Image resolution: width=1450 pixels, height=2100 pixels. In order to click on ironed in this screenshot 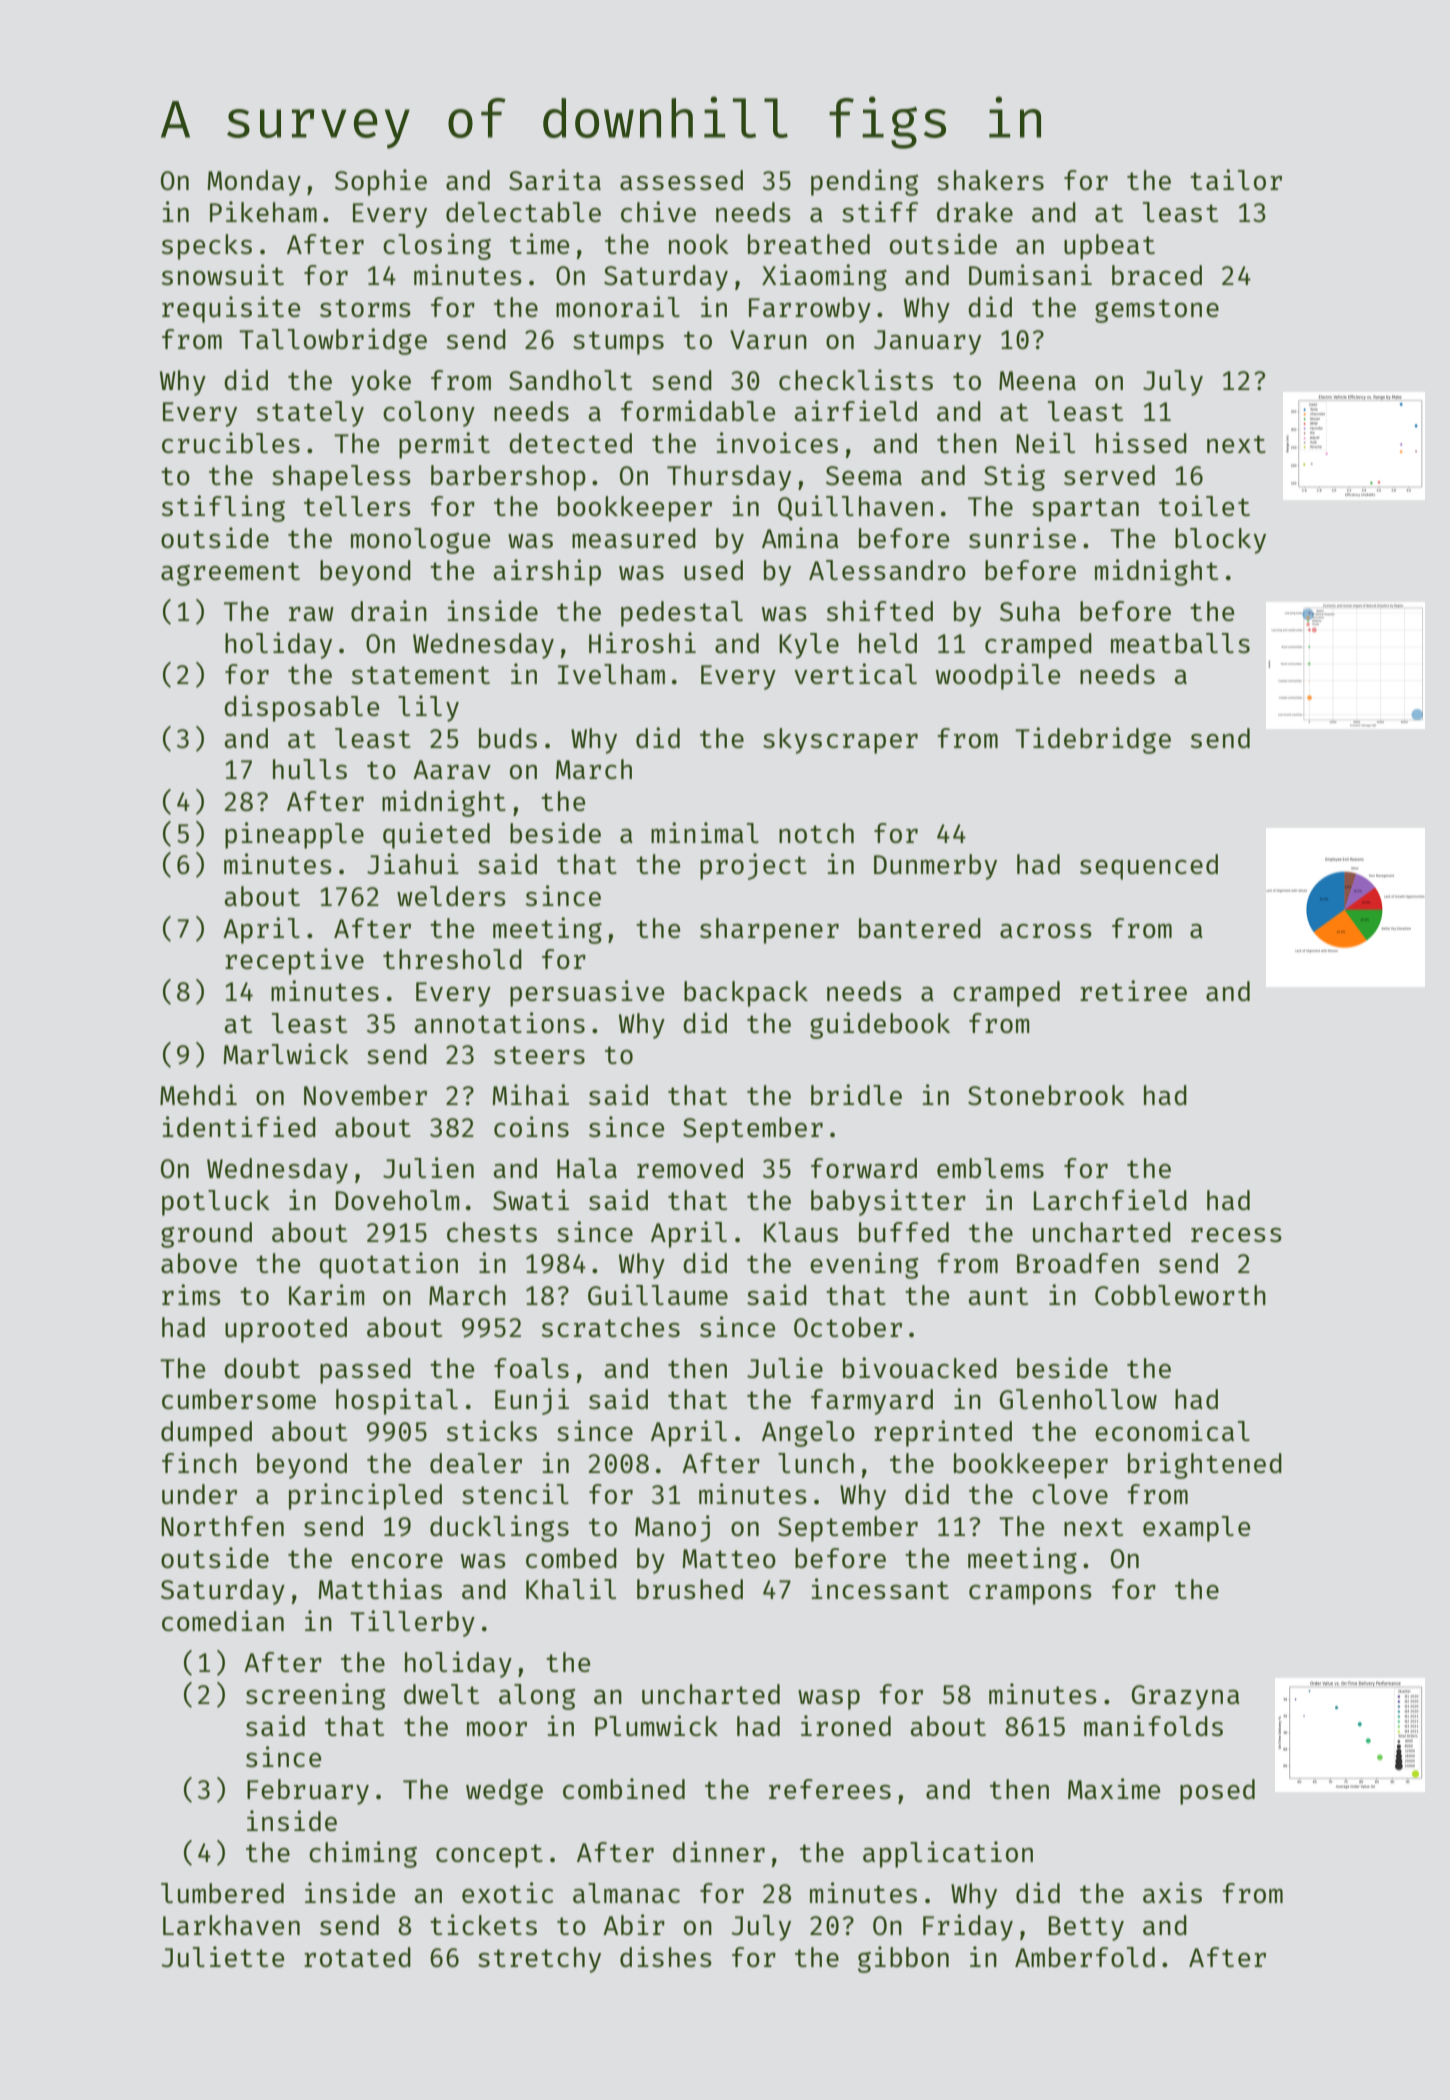, I will do `click(846, 1725)`.
